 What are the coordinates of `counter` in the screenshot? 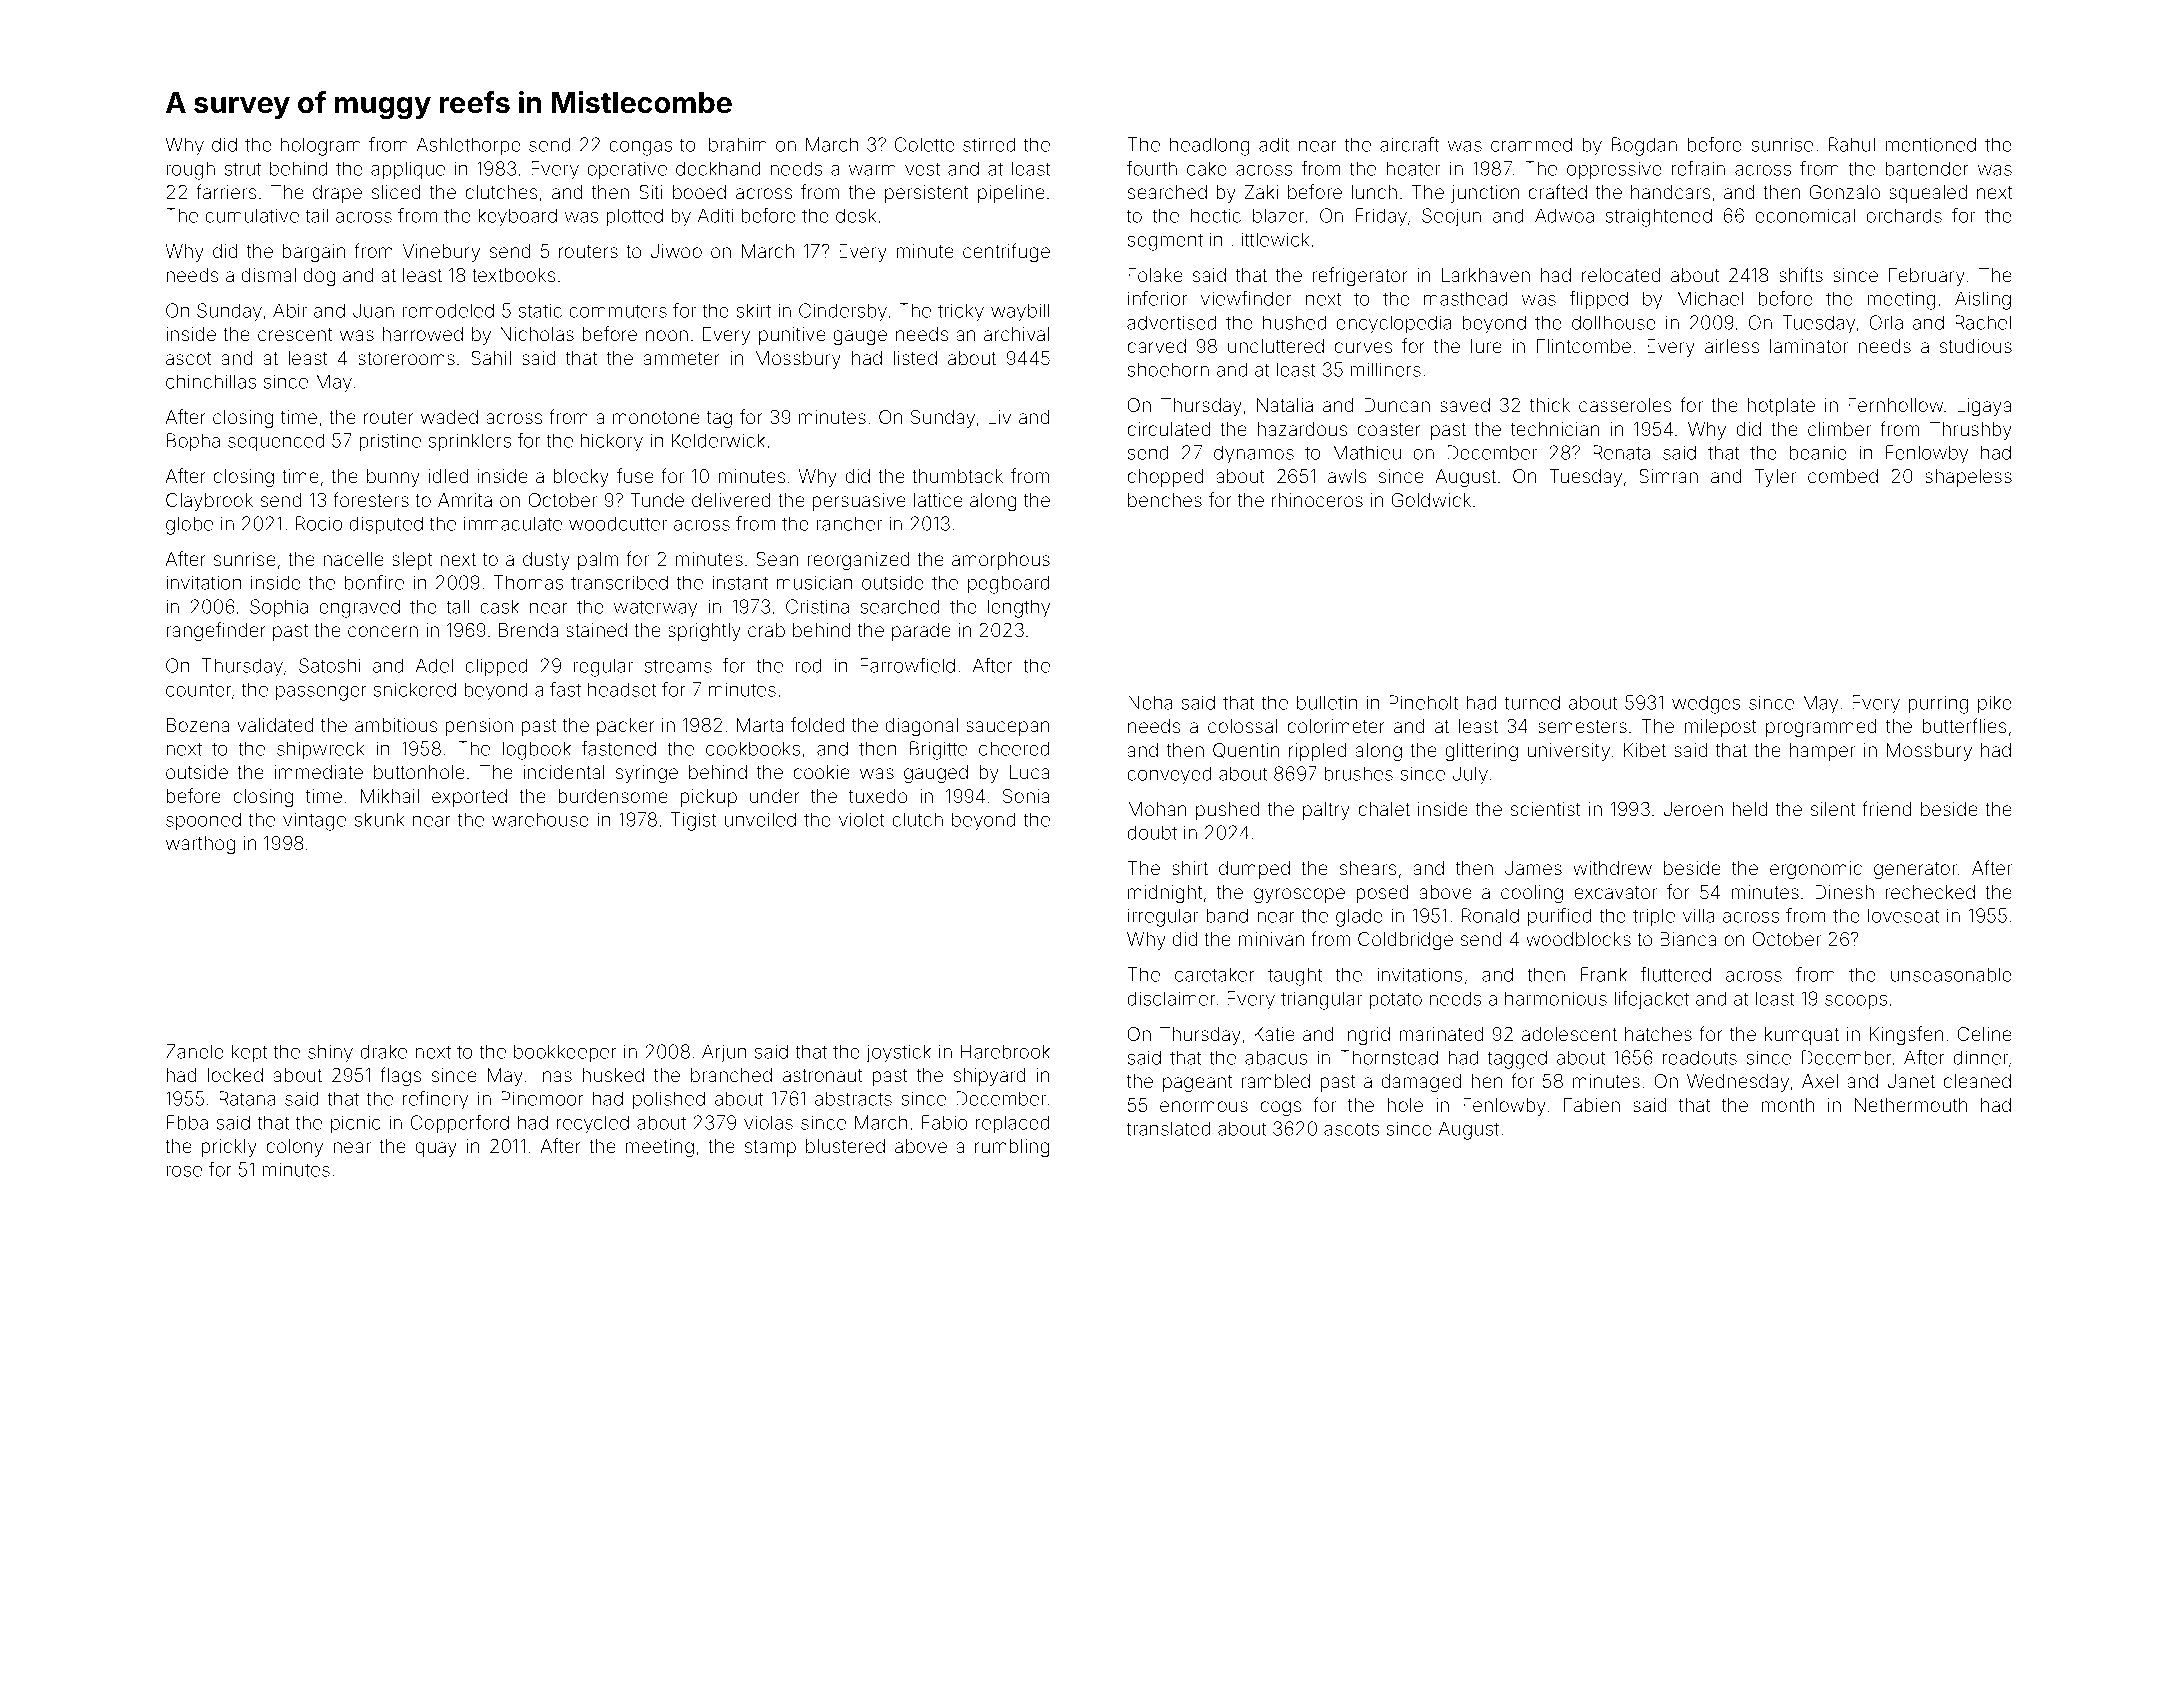 It's located at (199, 690).
